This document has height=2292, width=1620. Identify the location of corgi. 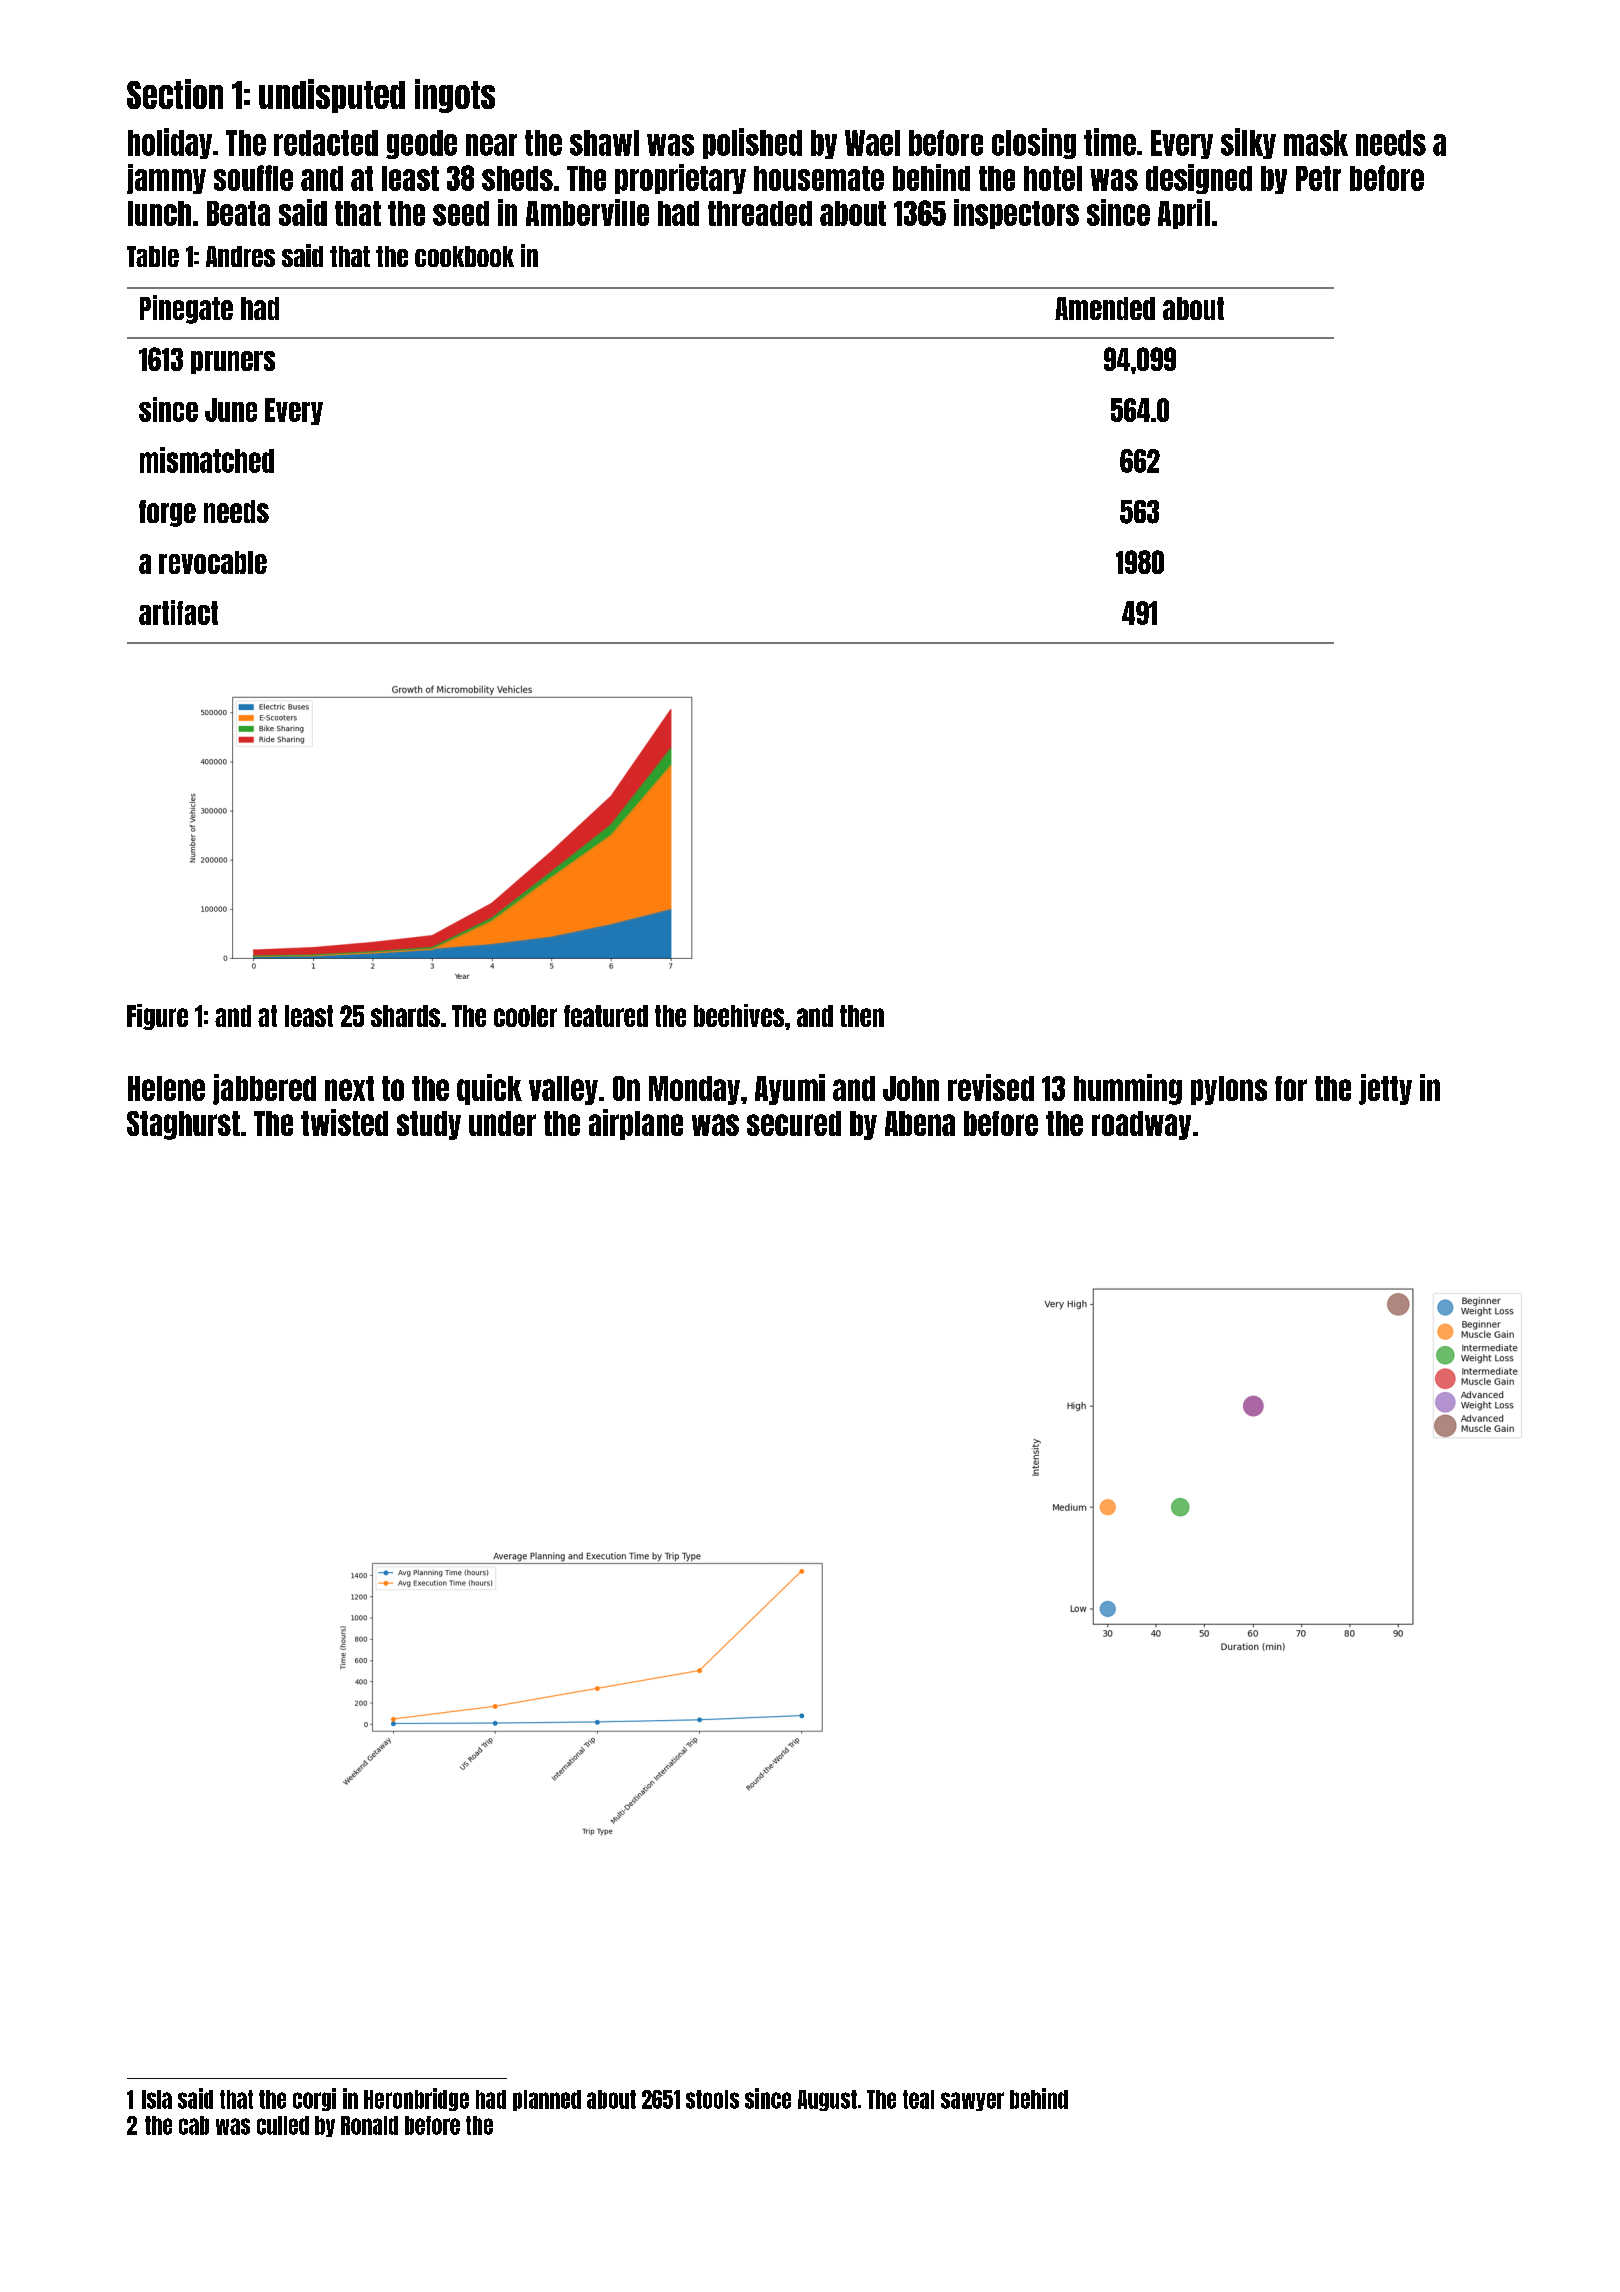
(314, 2099).
